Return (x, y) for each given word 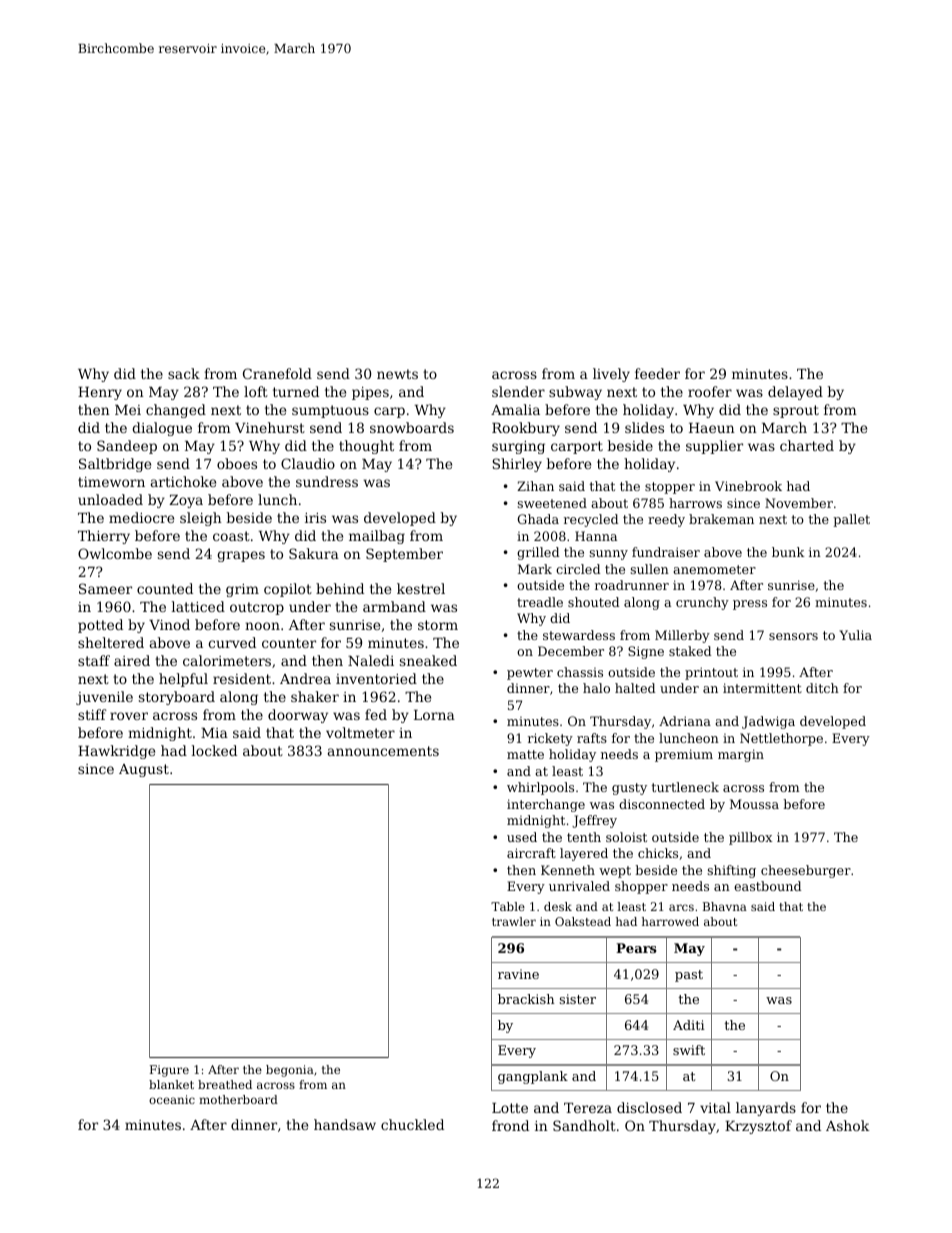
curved (232, 642)
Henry (100, 393)
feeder (657, 373)
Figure (169, 1071)
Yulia (855, 635)
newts (397, 374)
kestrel (421, 588)
